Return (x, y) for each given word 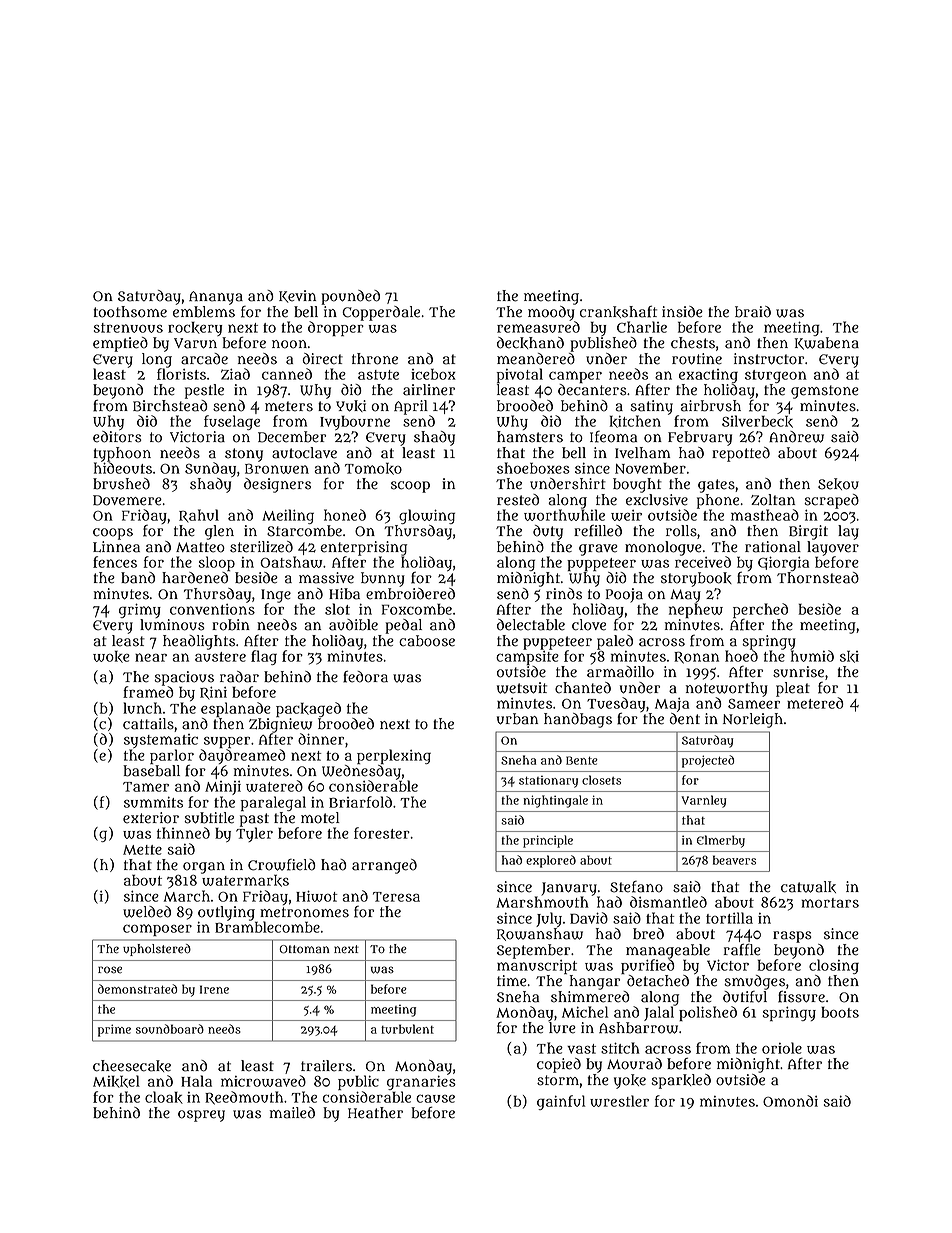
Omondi (790, 1101)
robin (231, 625)
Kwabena (827, 343)
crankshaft (618, 311)
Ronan (696, 657)
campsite (527, 658)
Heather (375, 1113)
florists (181, 374)
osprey (201, 1116)
